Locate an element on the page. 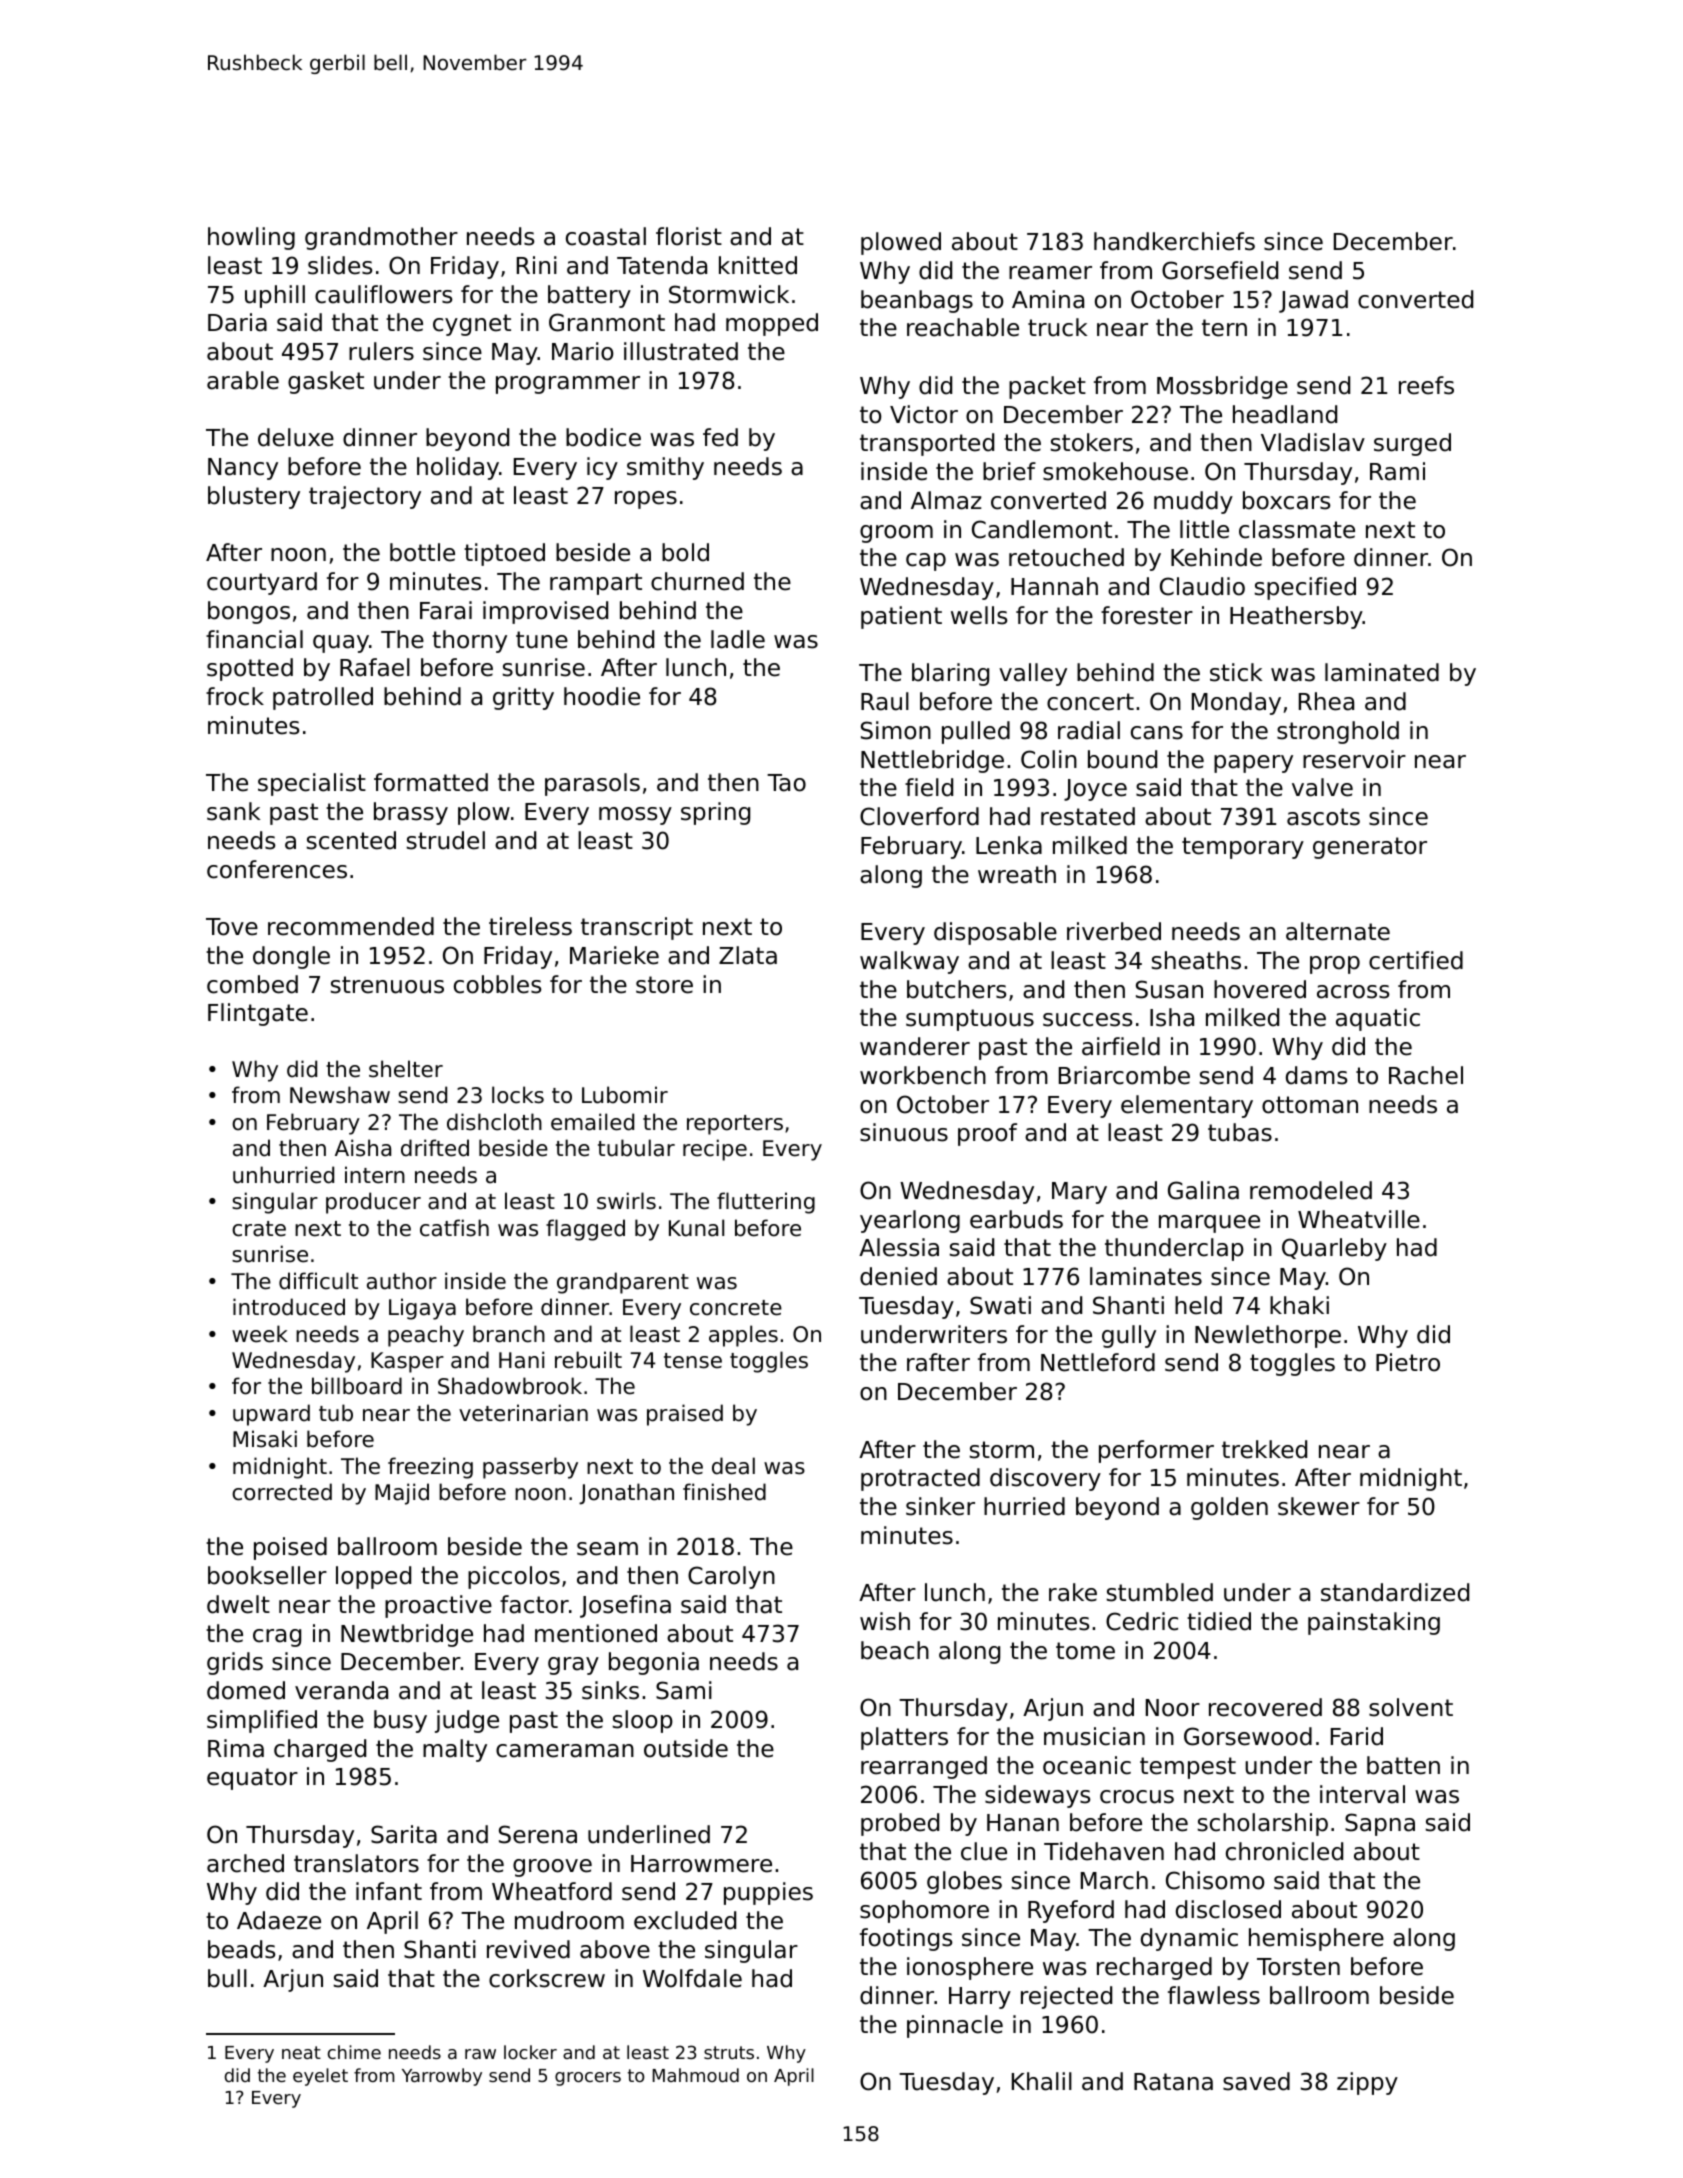  introduced is located at coordinates (289, 1307).
